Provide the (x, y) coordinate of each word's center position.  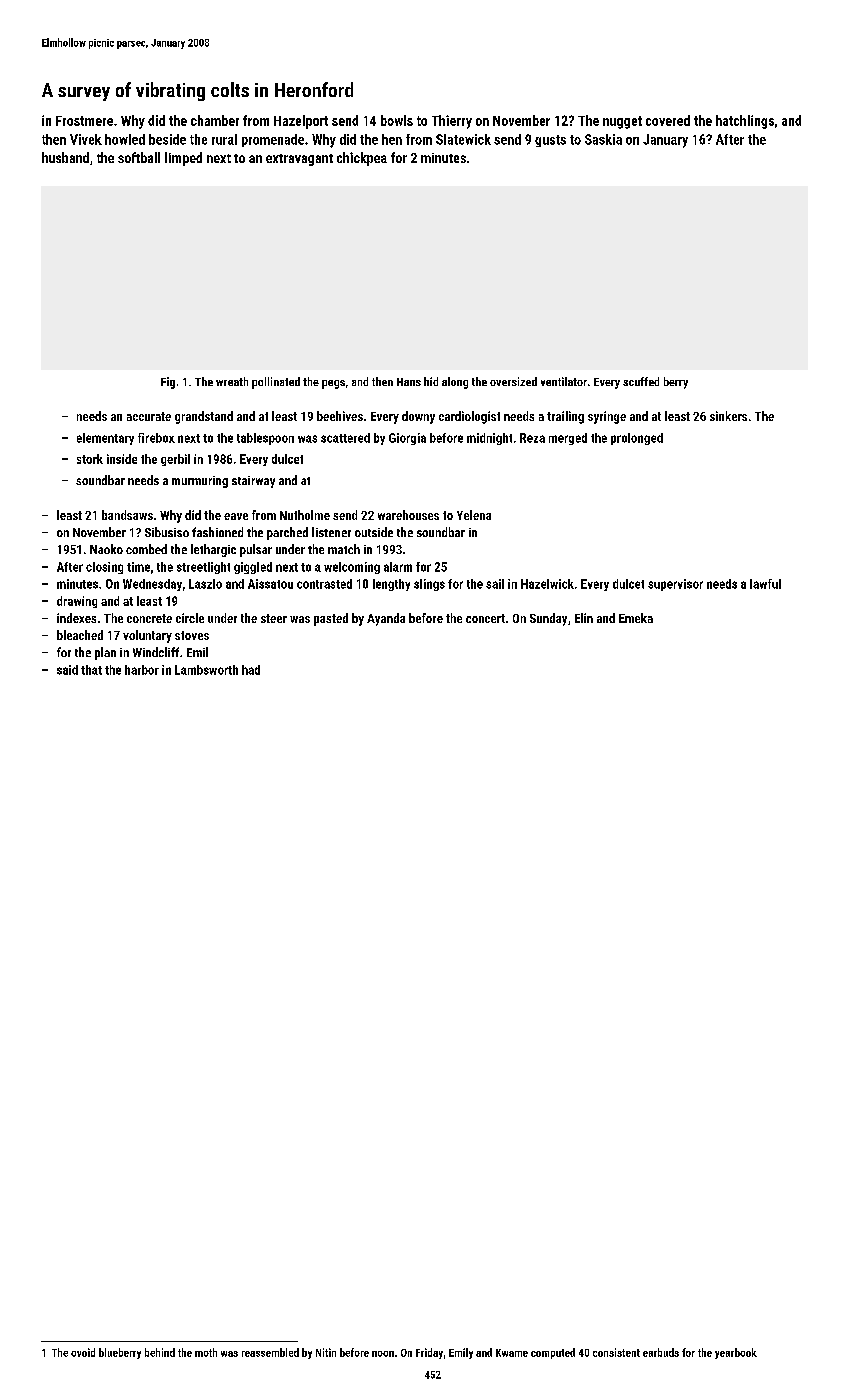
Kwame (512, 1353)
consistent (616, 1352)
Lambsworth (206, 670)
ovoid (83, 1352)
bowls (397, 120)
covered (668, 120)
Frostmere (84, 121)
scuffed (641, 381)
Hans (409, 382)
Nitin (326, 1352)
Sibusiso (167, 532)
